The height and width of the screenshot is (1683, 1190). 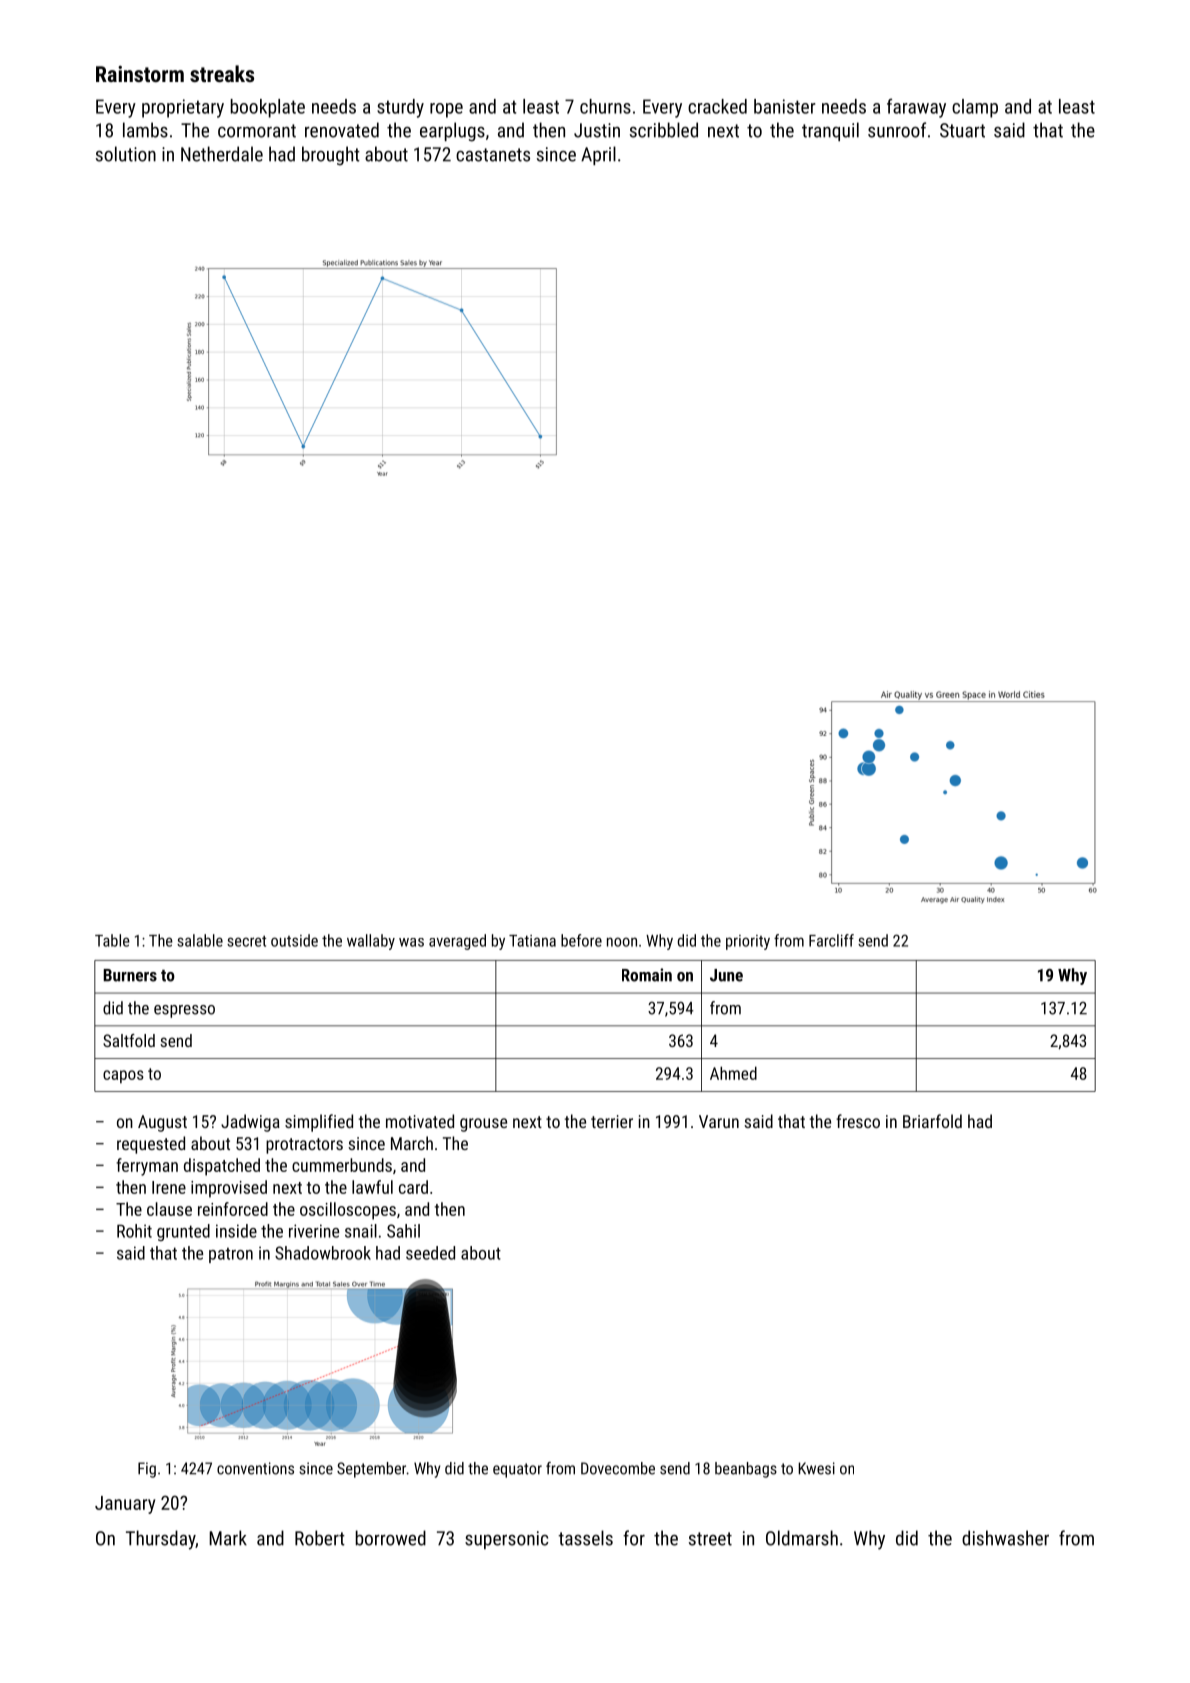 What do you see at coordinates (493, 155) in the screenshot?
I see `castanets` at bounding box center [493, 155].
